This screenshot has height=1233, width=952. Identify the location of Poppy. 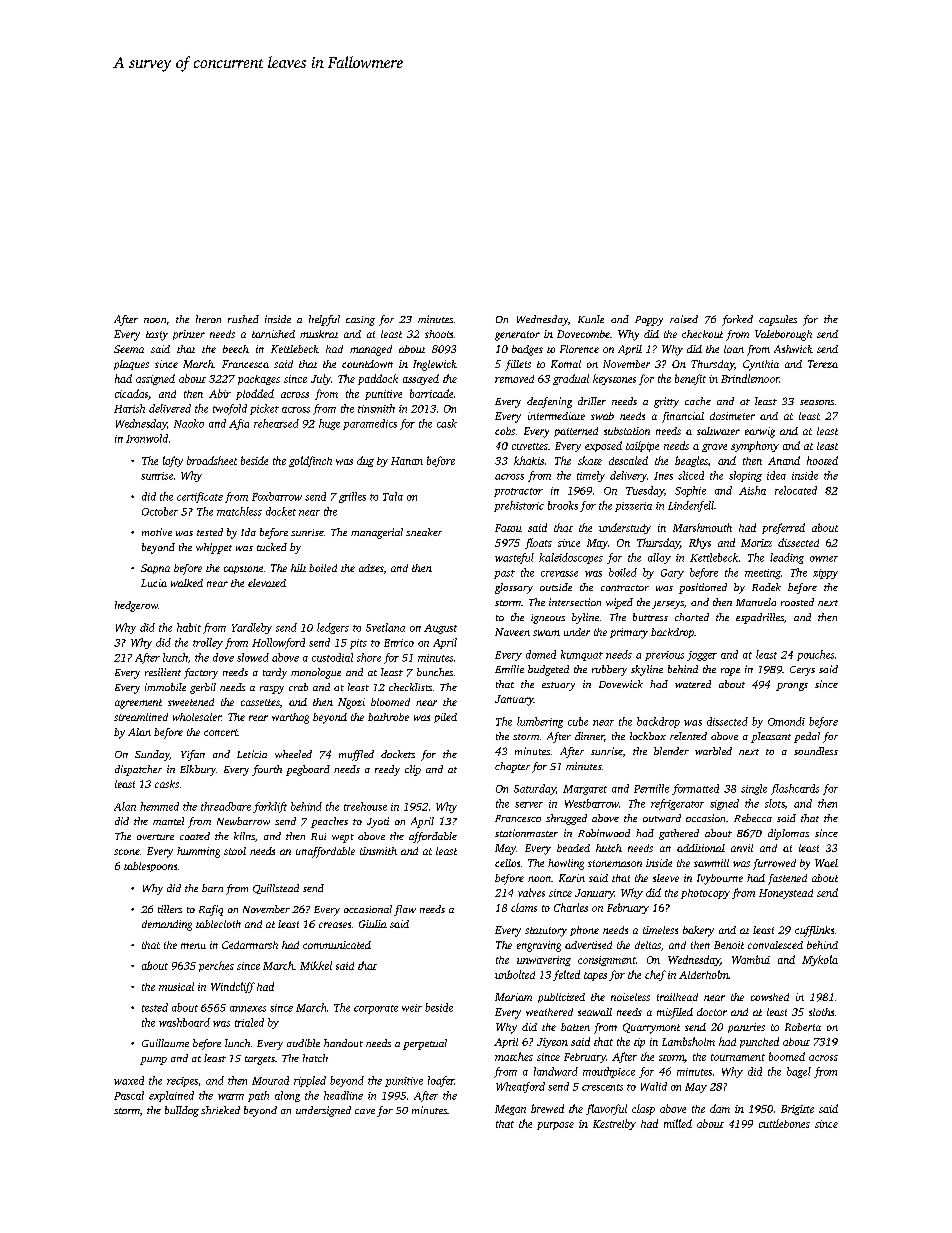
(649, 321).
